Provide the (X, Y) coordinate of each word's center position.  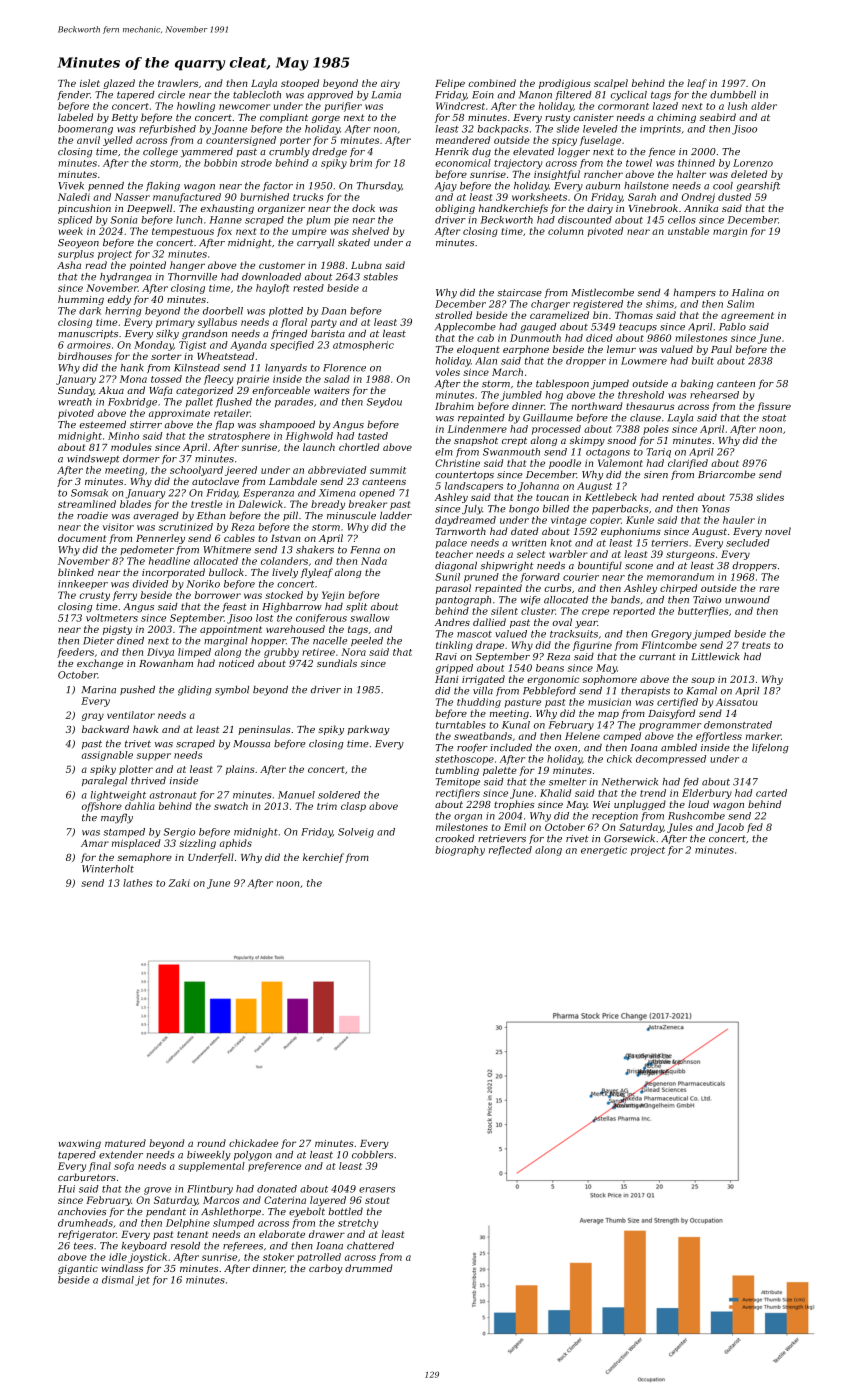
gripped (454, 669)
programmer (670, 727)
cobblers (372, 1155)
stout (377, 1200)
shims (660, 304)
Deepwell (149, 209)
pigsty (117, 630)
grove (157, 1191)
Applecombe (465, 327)
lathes (138, 883)
